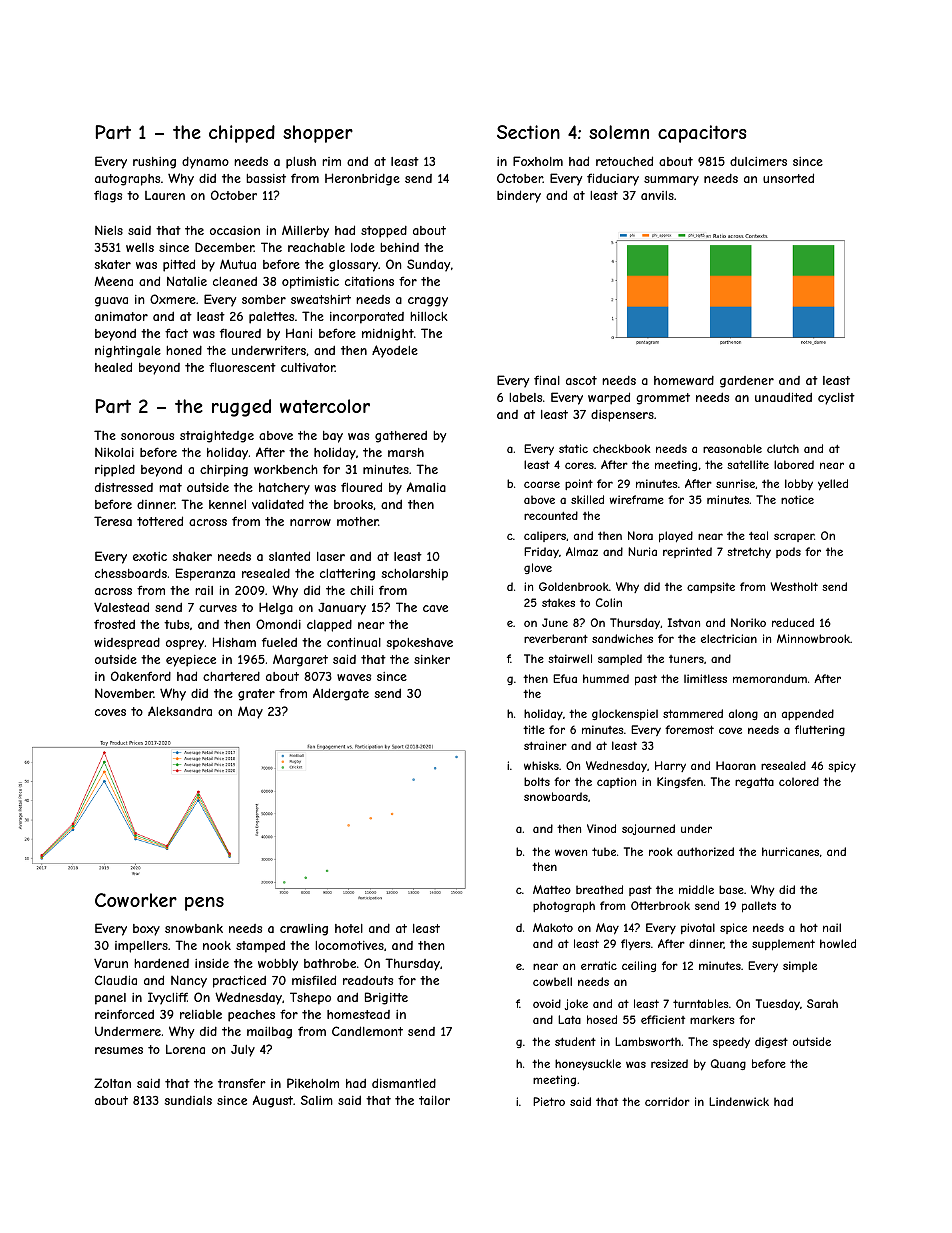 The width and height of the screenshot is (952, 1233). What do you see at coordinates (124, 487) in the screenshot?
I see `distressed` at bounding box center [124, 487].
